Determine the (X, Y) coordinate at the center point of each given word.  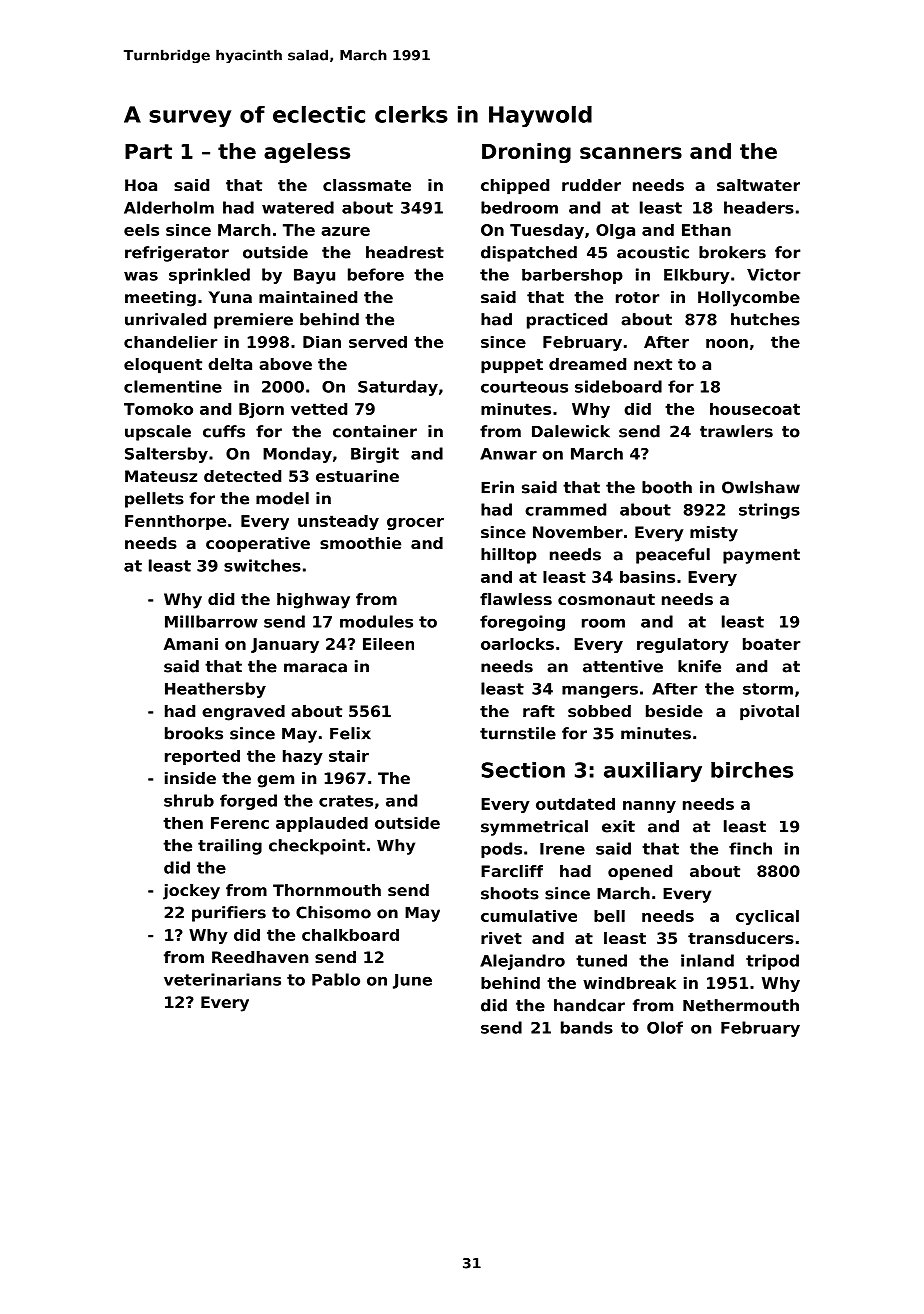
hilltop (509, 556)
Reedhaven (260, 957)
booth (667, 487)
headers (759, 207)
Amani (191, 644)
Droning (526, 153)
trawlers (736, 431)
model (282, 498)
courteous (524, 387)
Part (148, 151)
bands (587, 1027)
